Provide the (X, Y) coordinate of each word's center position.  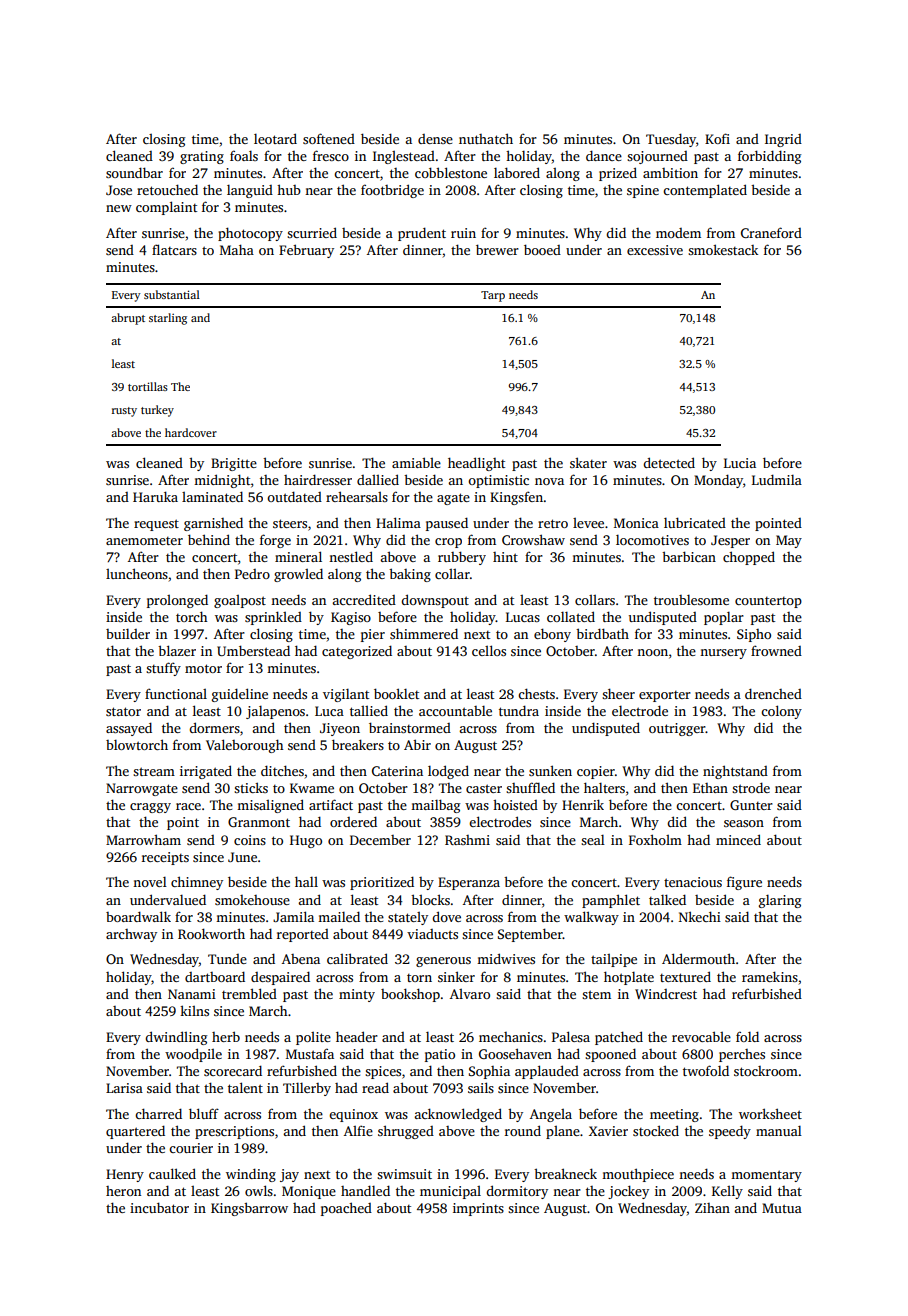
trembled (249, 993)
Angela (551, 1115)
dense (435, 139)
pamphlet (611, 901)
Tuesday (671, 140)
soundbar (134, 172)
